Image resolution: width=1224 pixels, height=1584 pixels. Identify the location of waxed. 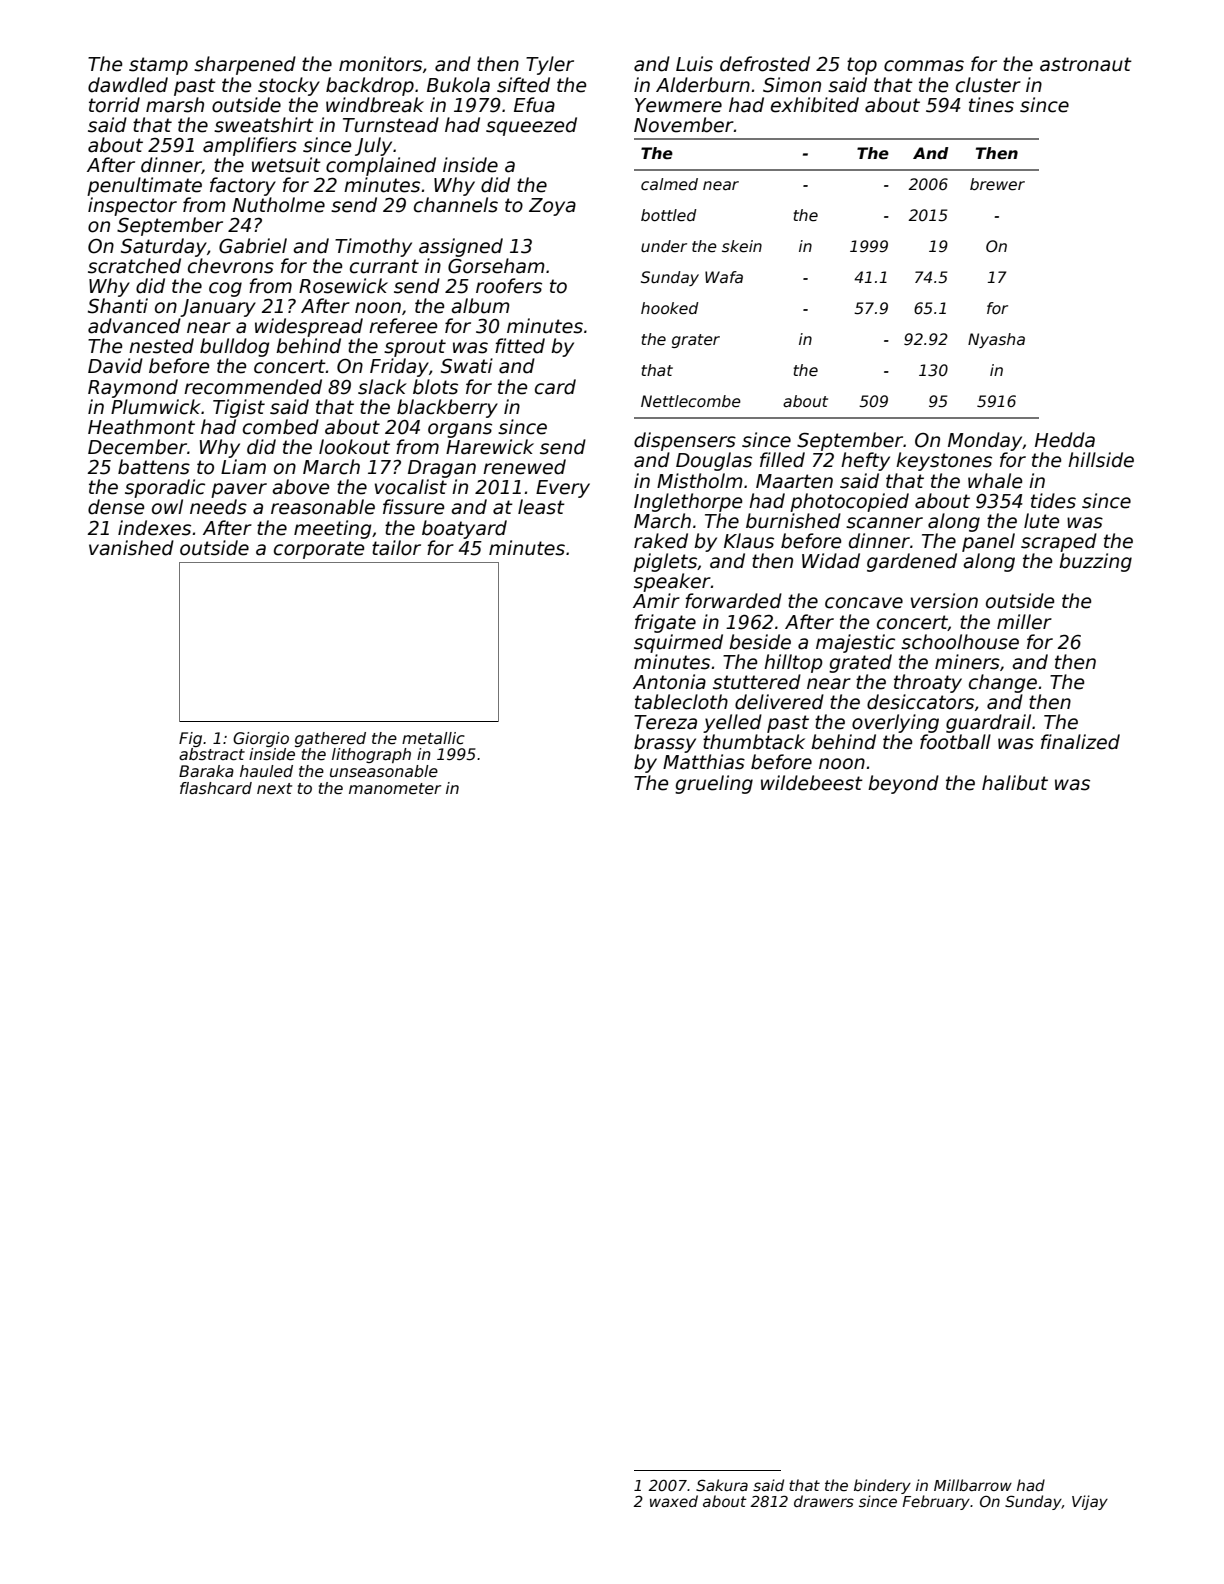
(674, 1501).
